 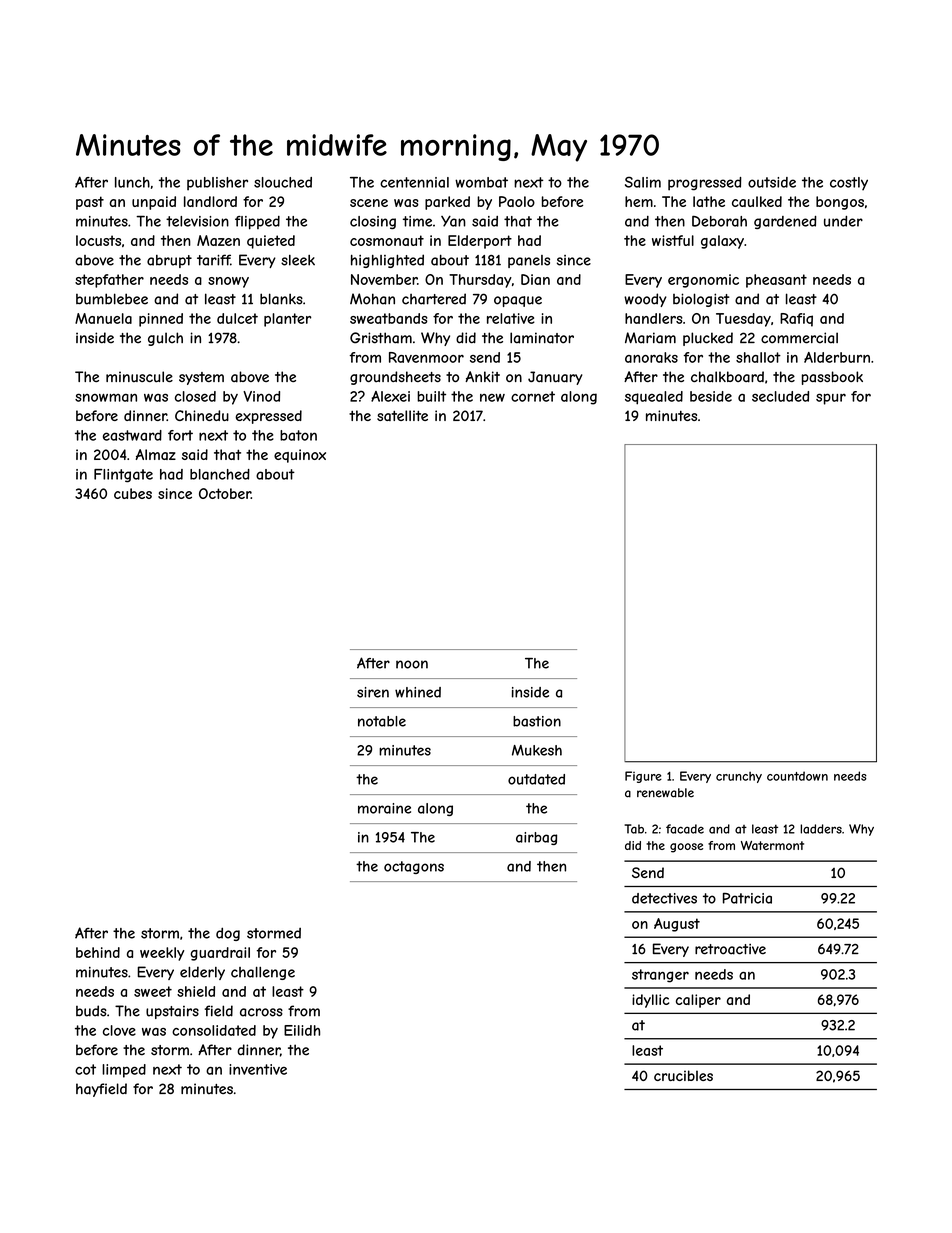 I want to click on countdown, so click(x=797, y=776).
